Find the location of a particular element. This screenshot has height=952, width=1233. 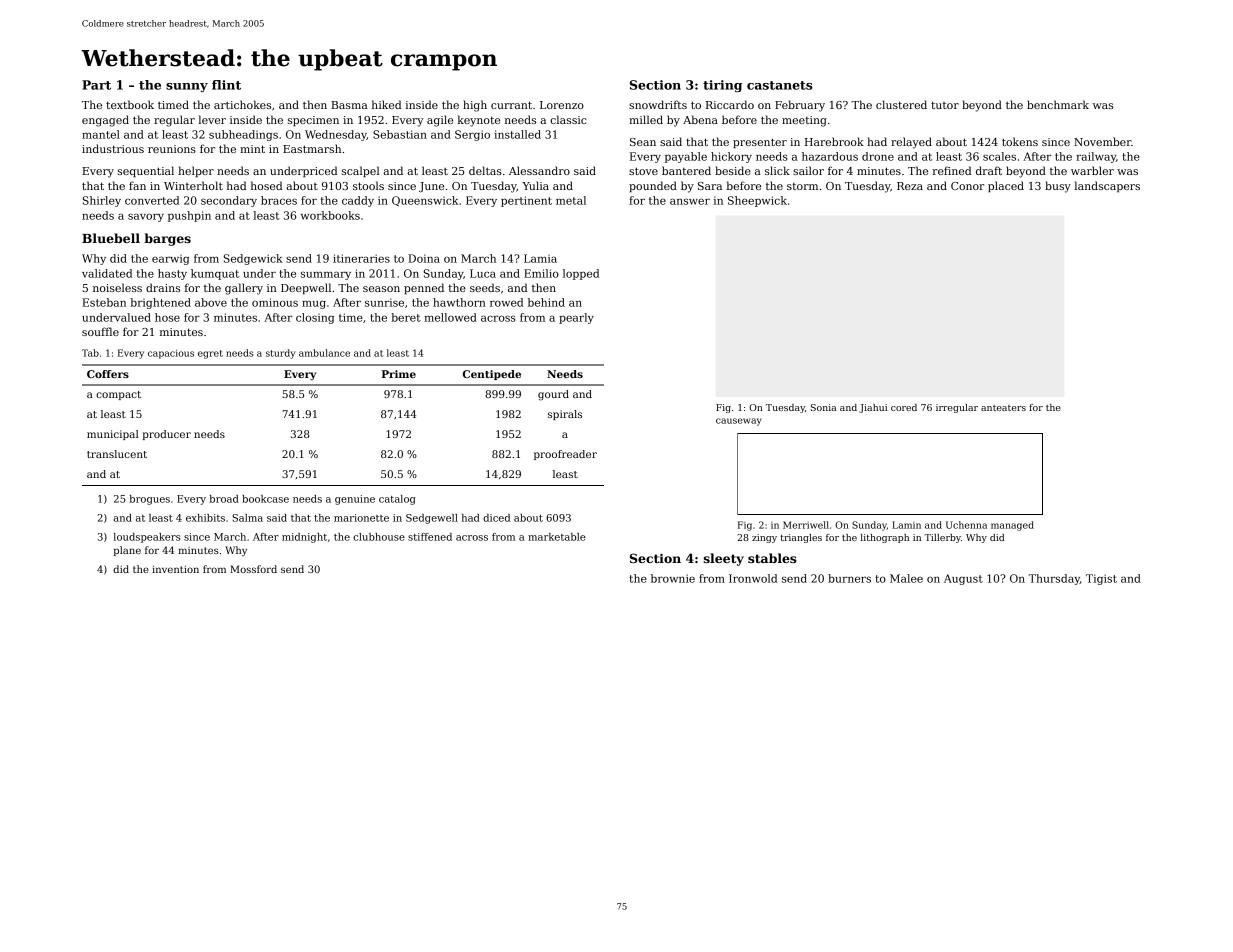

landscapers is located at coordinates (1107, 186).
